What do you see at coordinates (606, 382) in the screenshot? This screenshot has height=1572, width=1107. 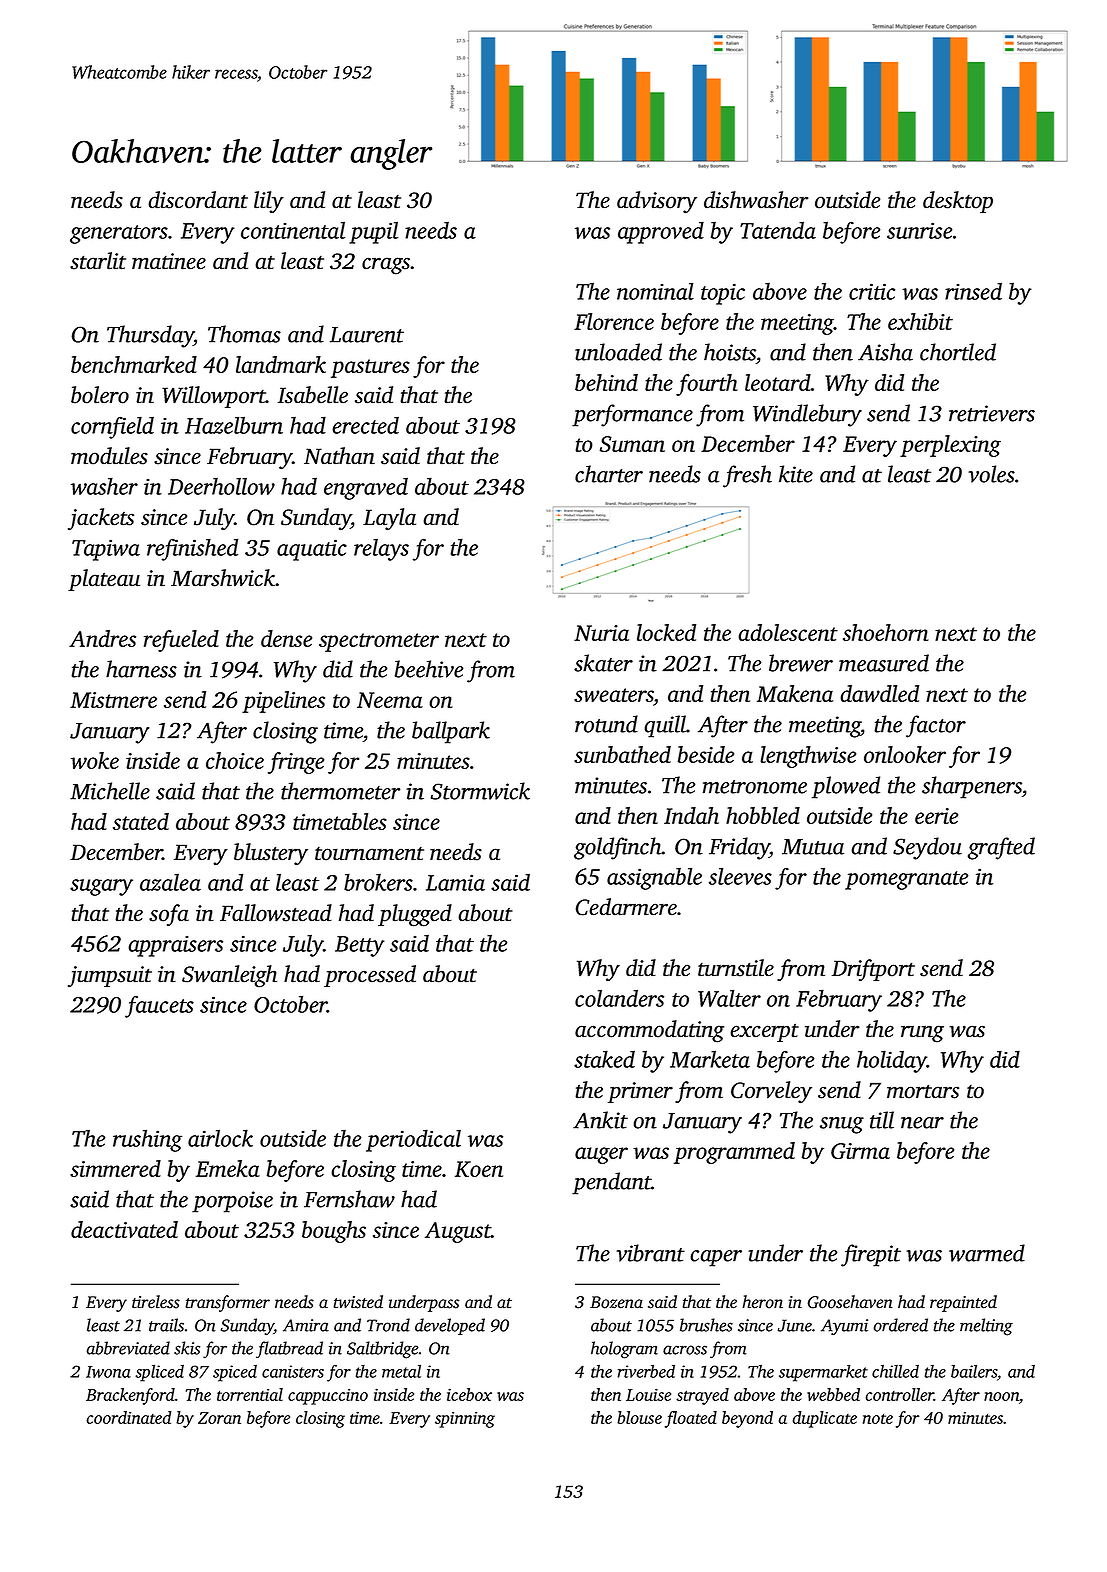 I see `behind` at bounding box center [606, 382].
